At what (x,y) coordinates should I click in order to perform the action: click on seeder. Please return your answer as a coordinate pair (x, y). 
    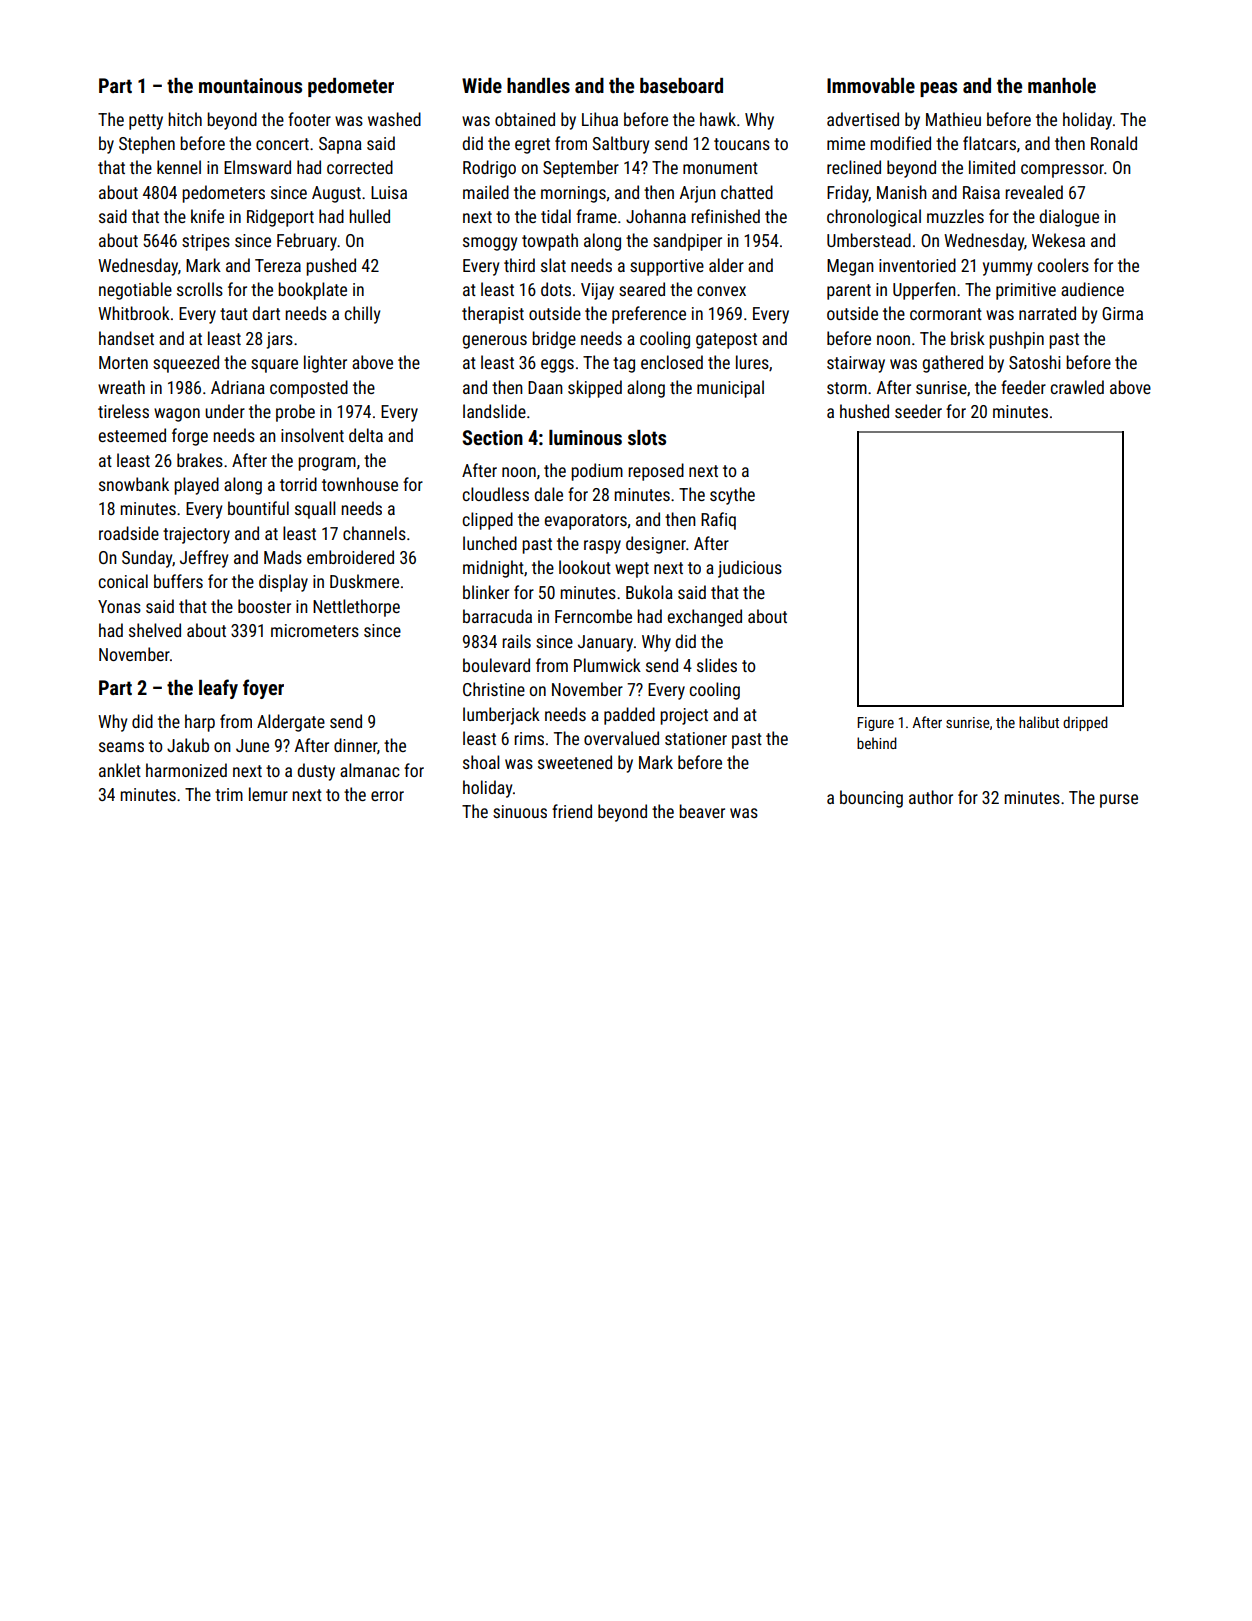
    Looking at the image, I should click on (918, 411).
